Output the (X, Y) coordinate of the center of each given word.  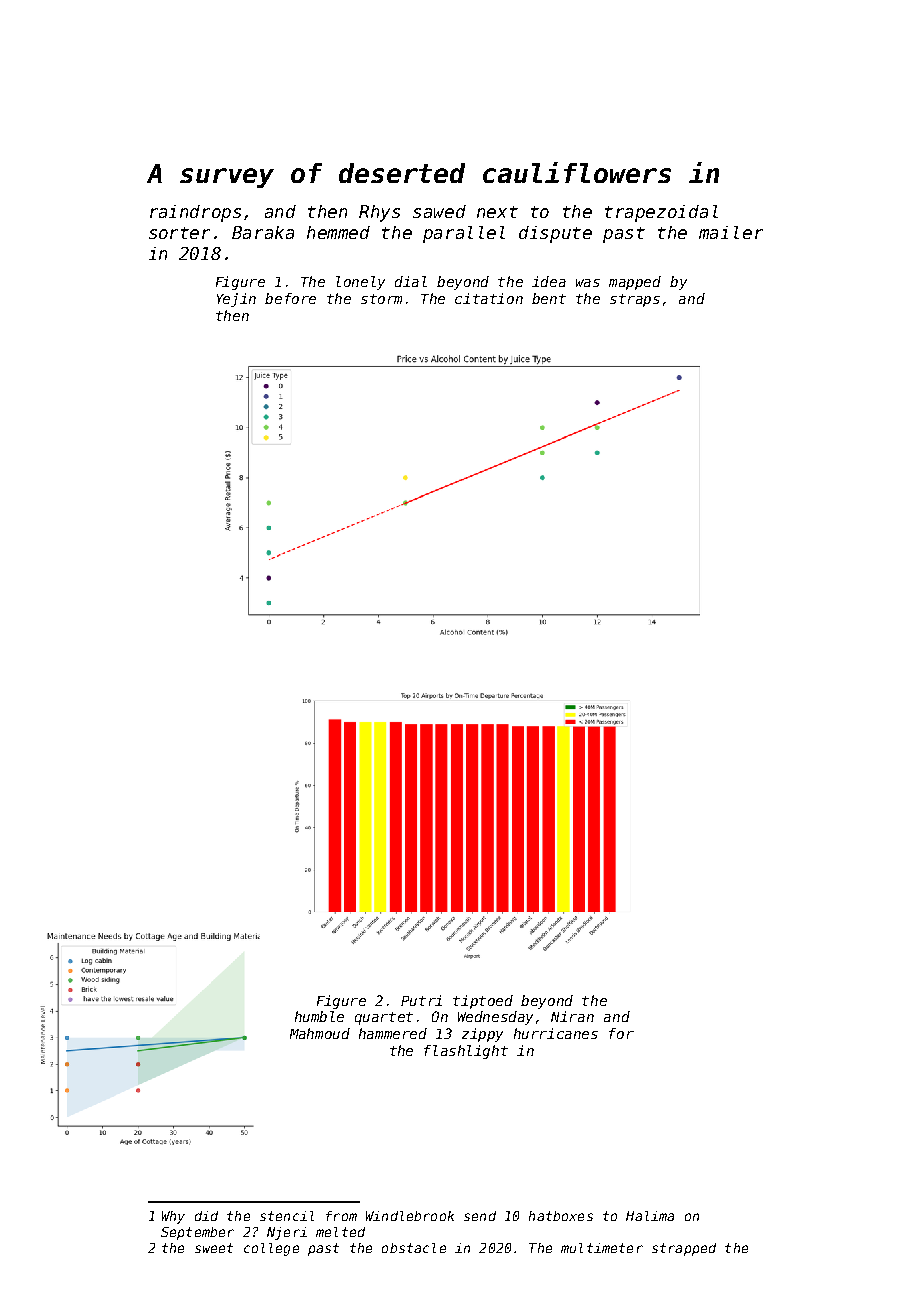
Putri (421, 1000)
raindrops (195, 213)
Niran (572, 1016)
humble (319, 1016)
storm (381, 299)
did (206, 1216)
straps (635, 300)
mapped (635, 283)
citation (489, 298)
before (290, 298)
